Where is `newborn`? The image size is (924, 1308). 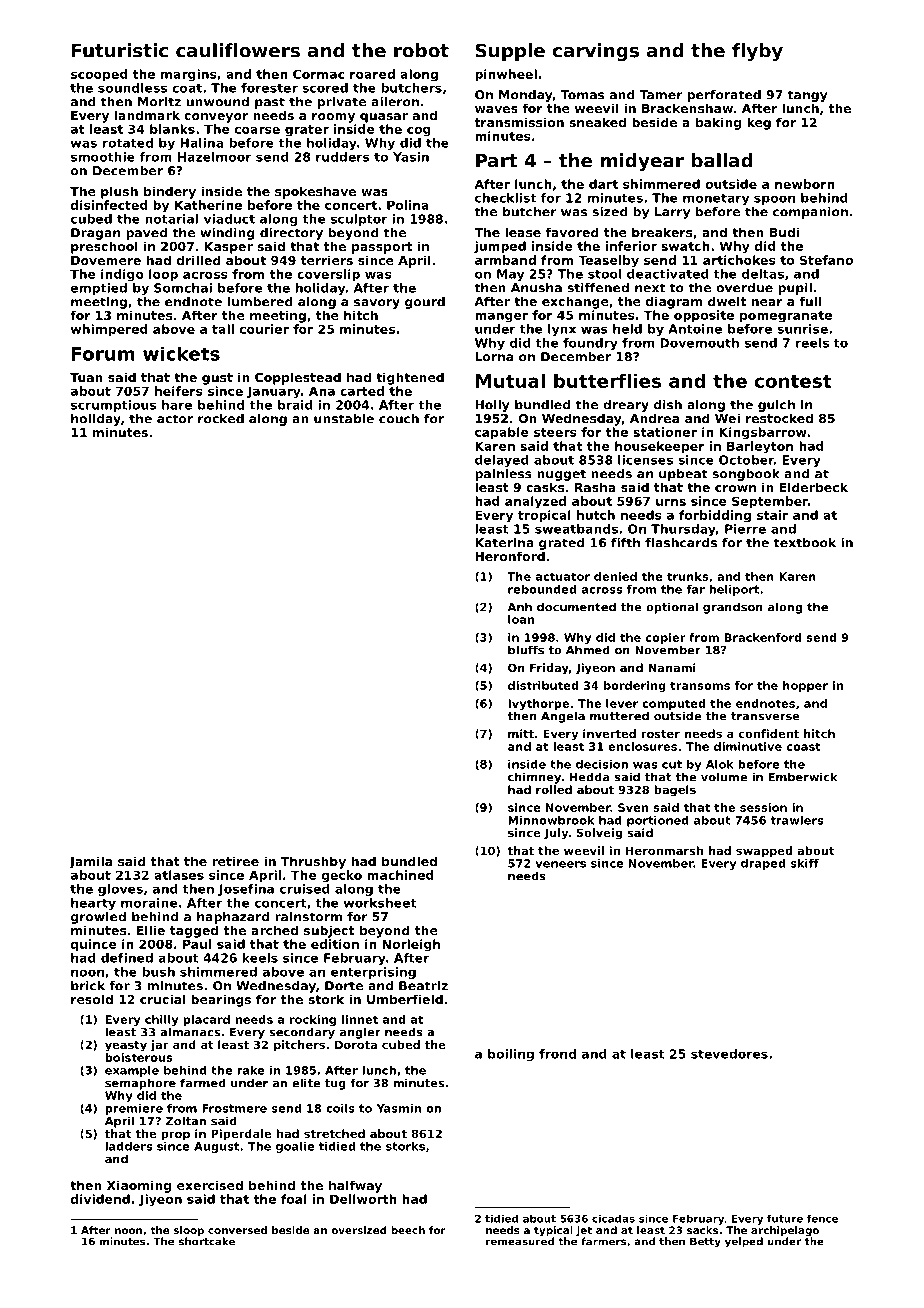 newborn is located at coordinates (804, 184).
